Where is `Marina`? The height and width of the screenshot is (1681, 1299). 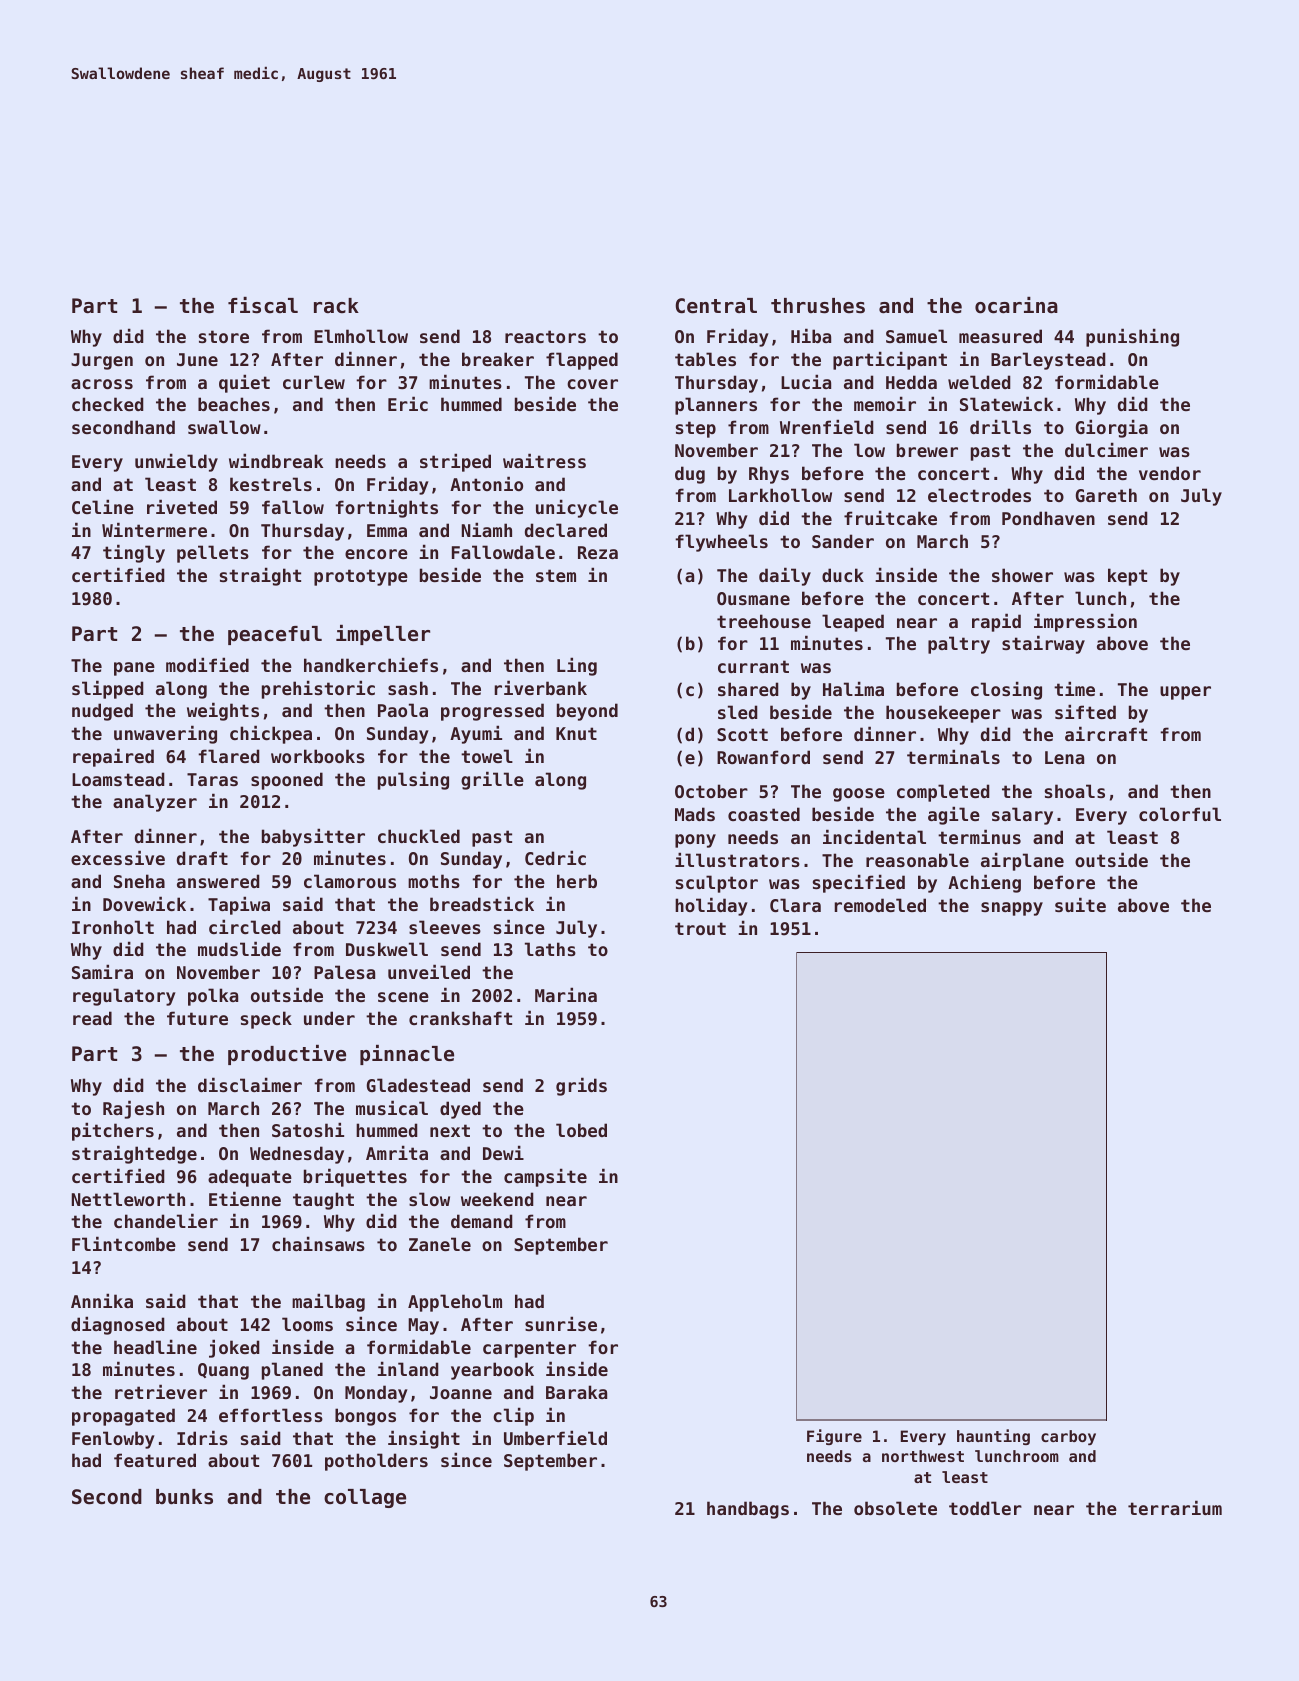
Marina is located at coordinates (566, 994).
